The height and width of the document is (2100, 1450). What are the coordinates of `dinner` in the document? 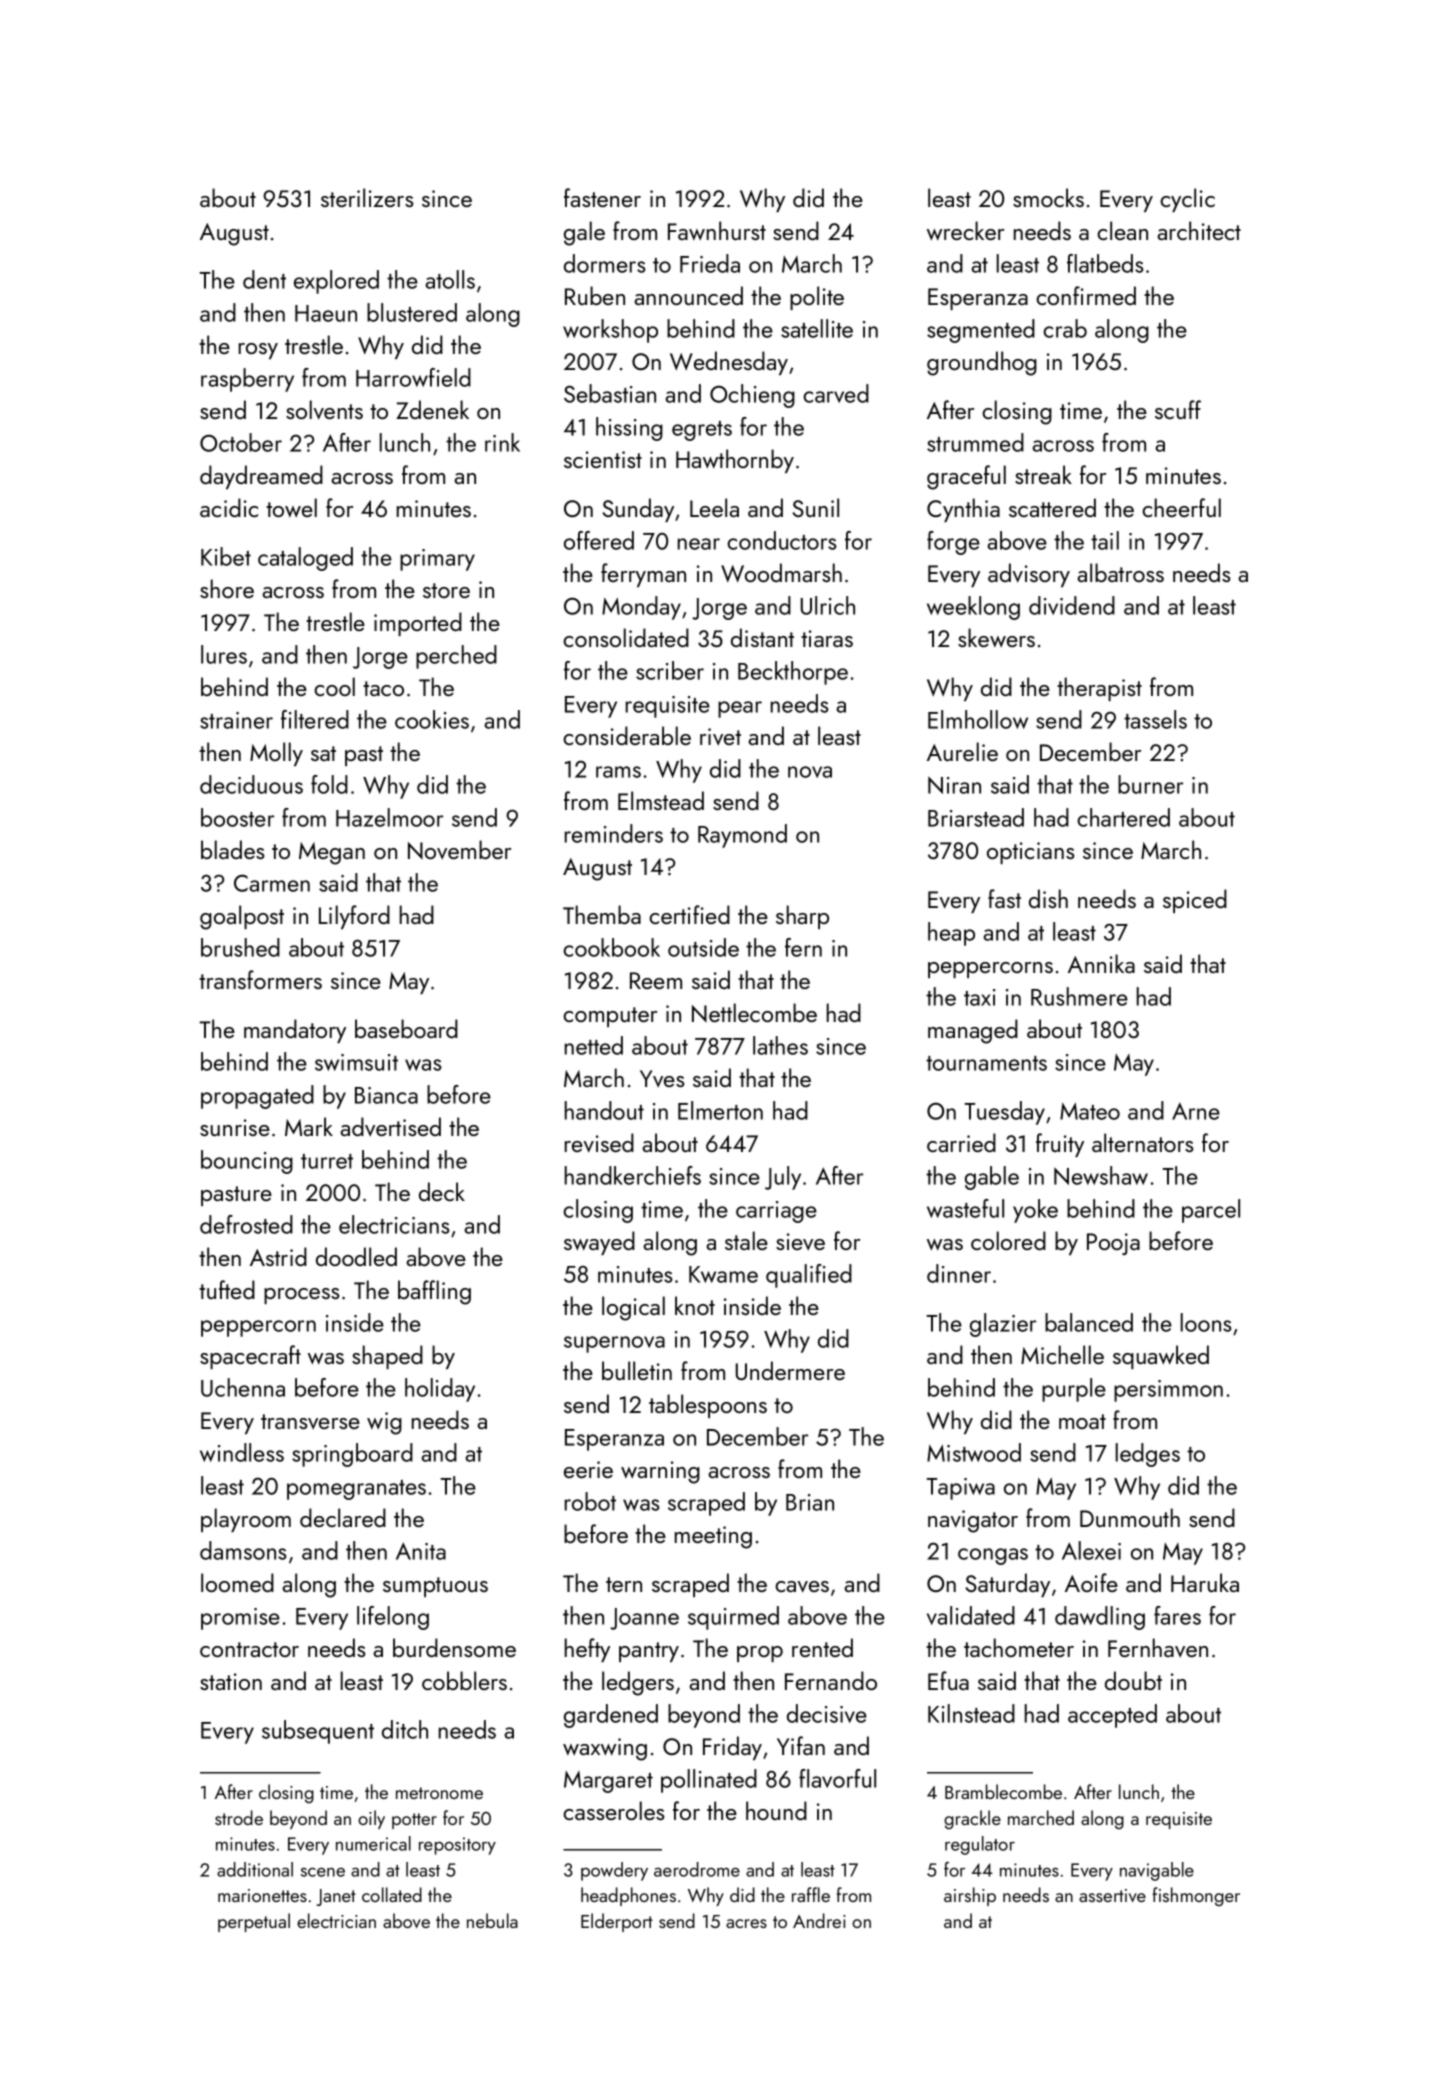 It's located at (959, 1273).
